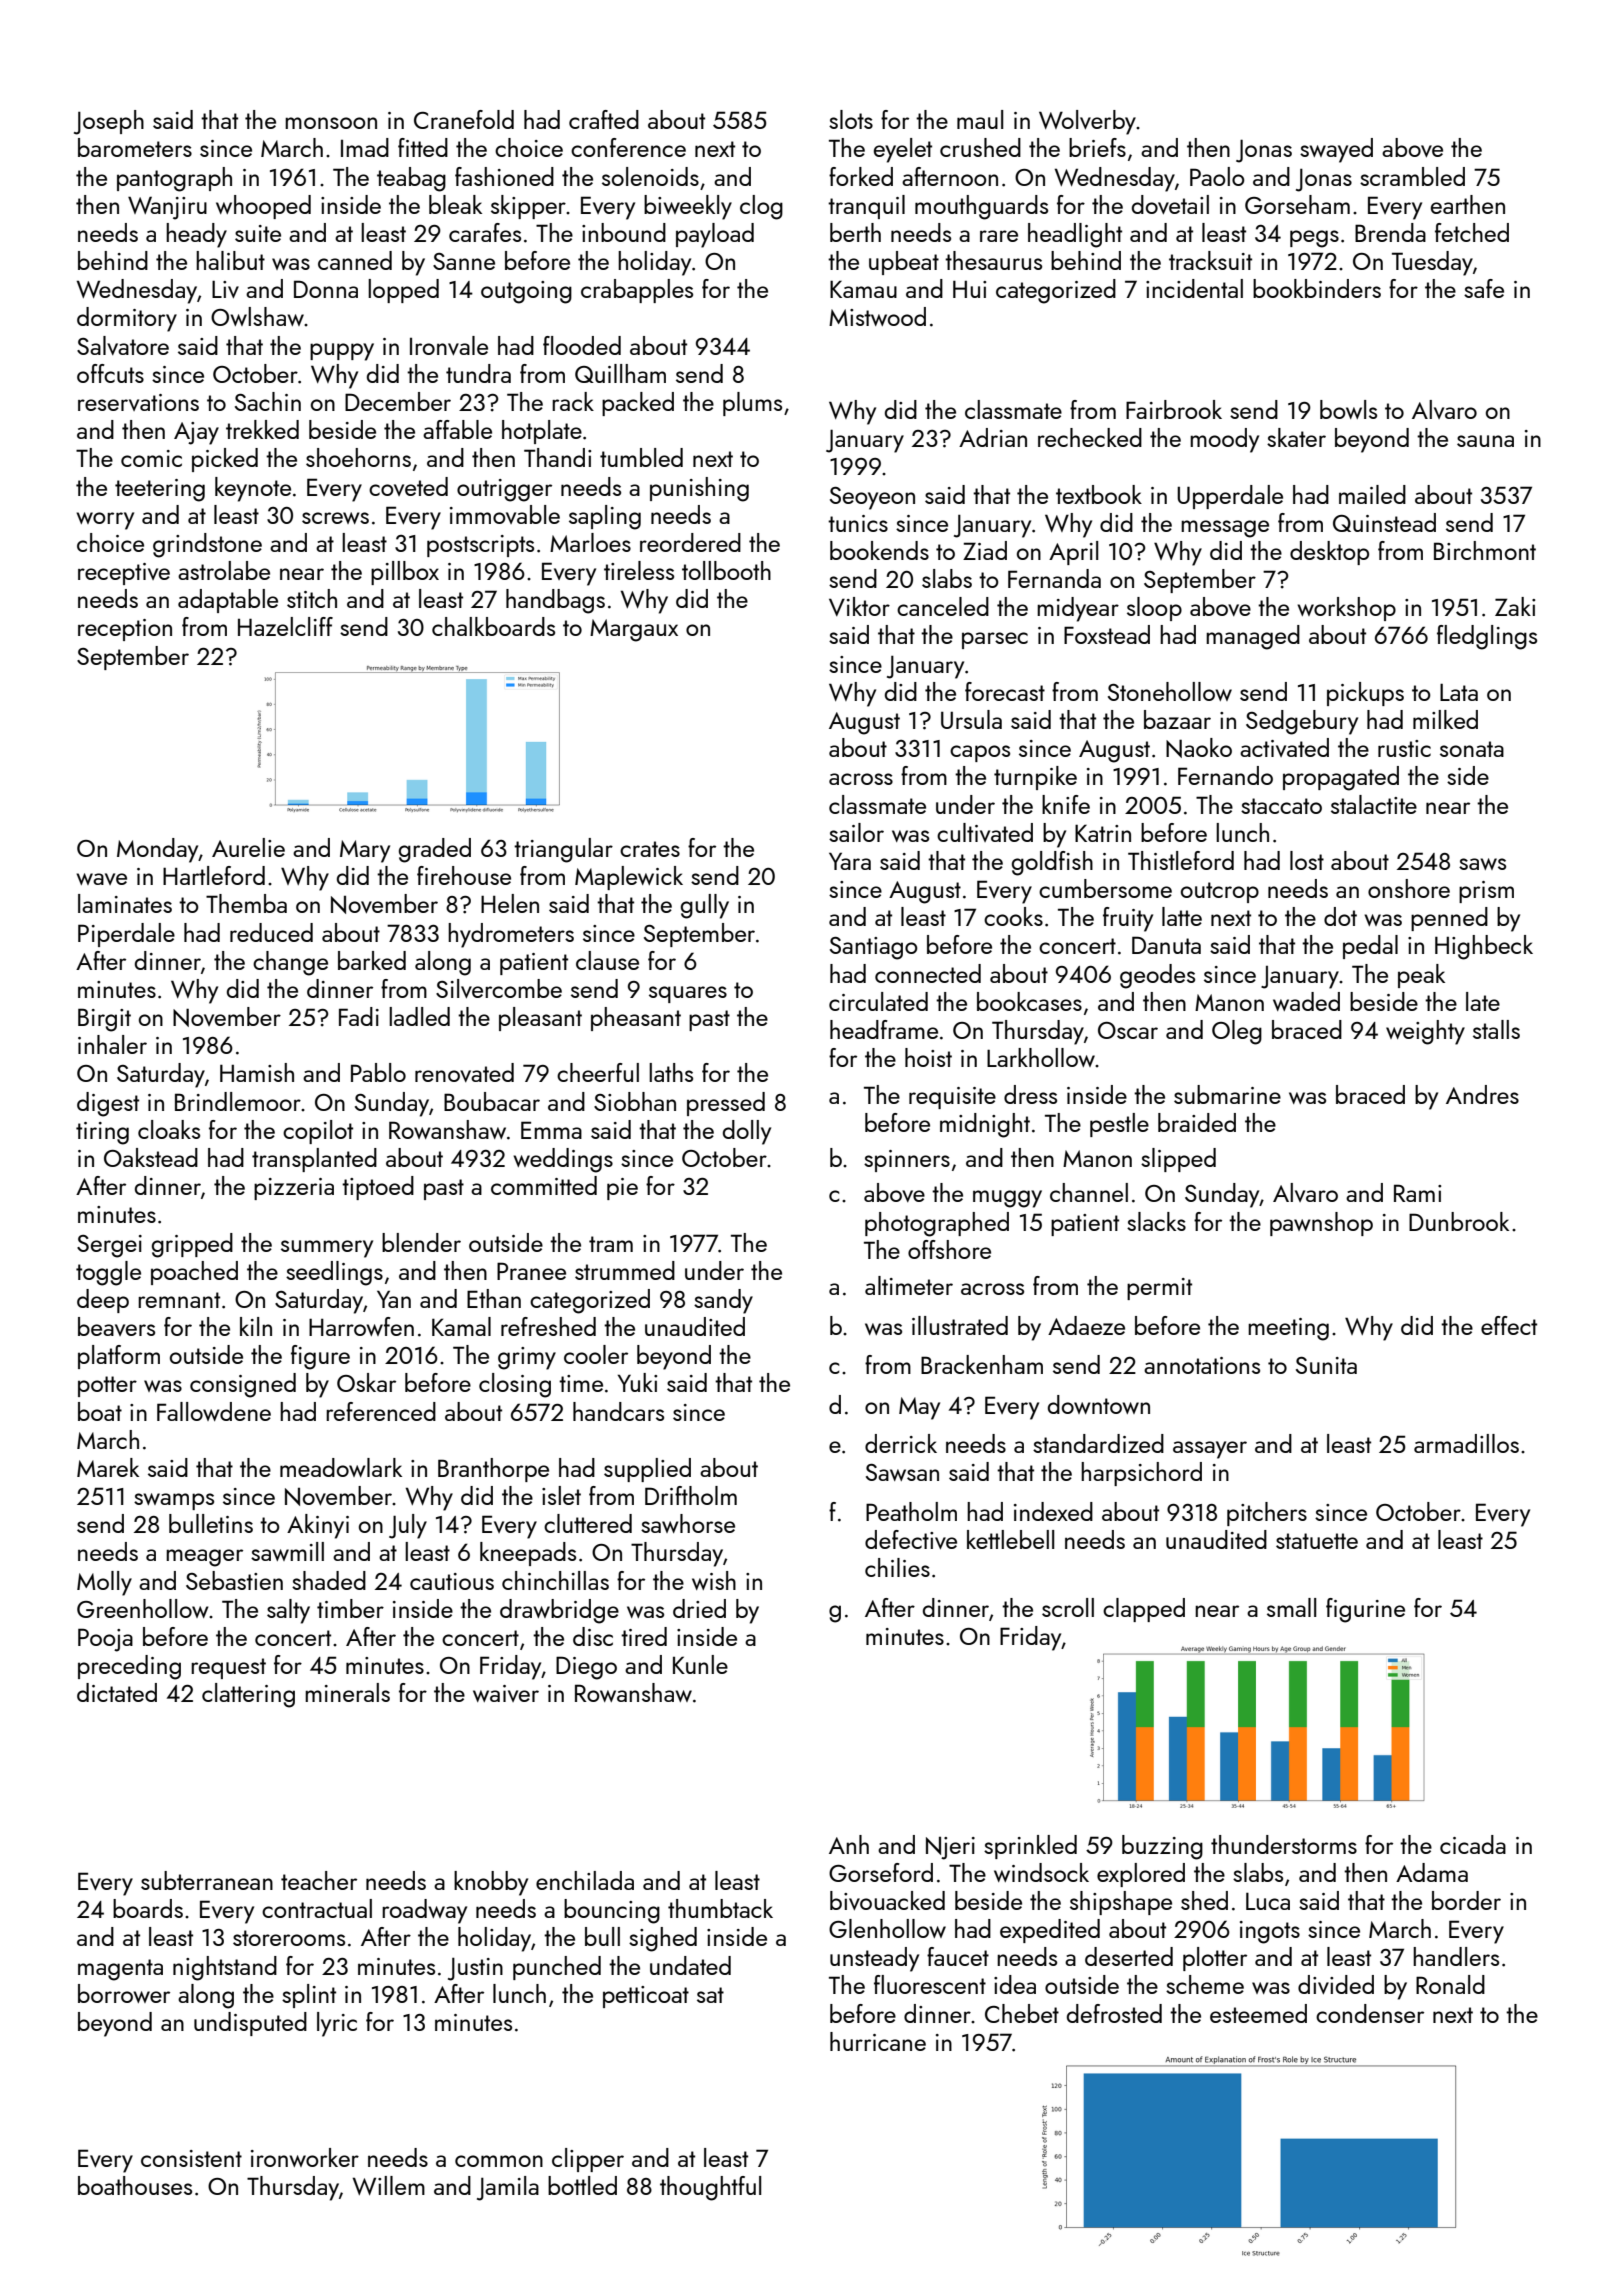  What do you see at coordinates (1365, 1610) in the screenshot?
I see `figurine` at bounding box center [1365, 1610].
